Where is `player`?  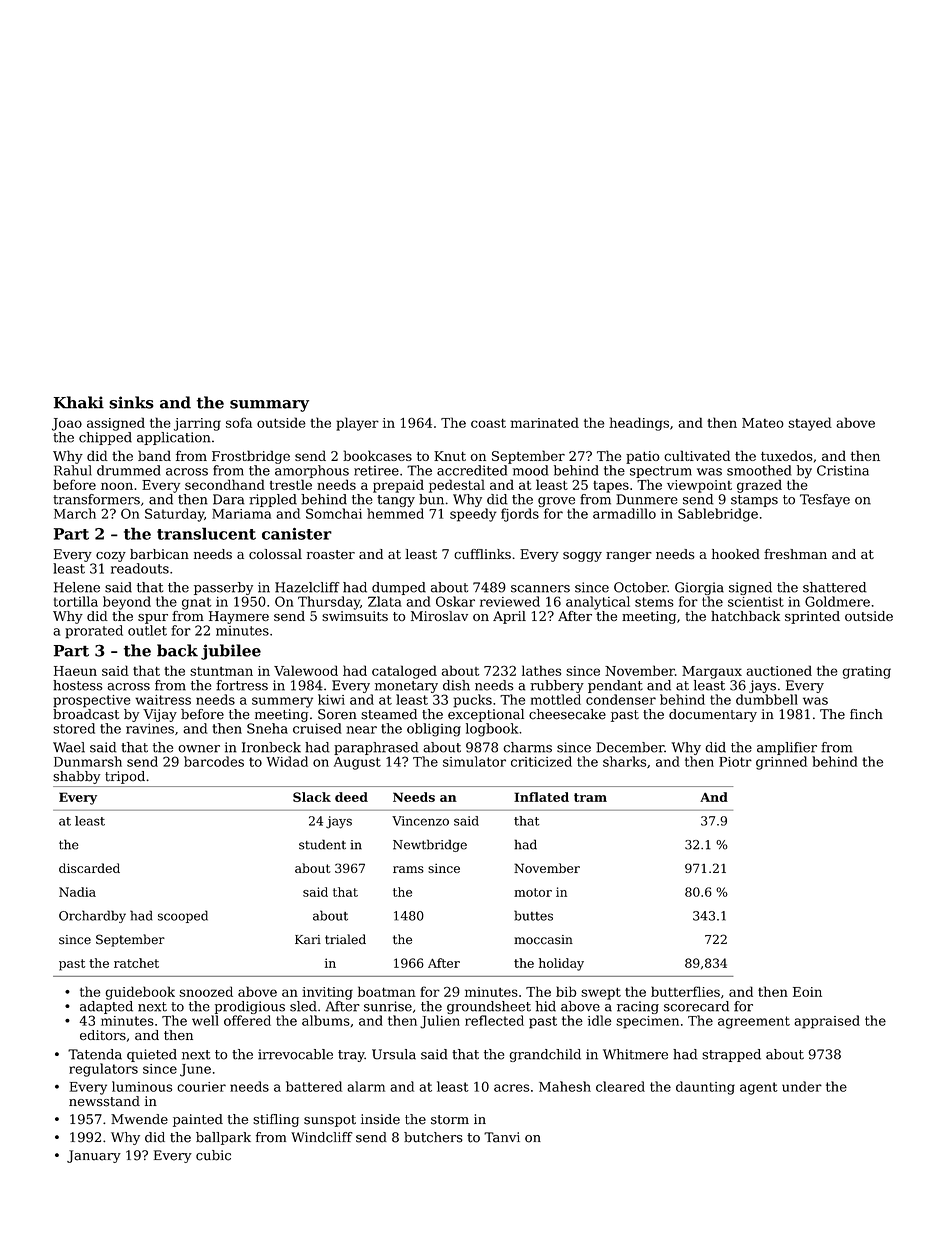 player is located at coordinates (357, 424).
